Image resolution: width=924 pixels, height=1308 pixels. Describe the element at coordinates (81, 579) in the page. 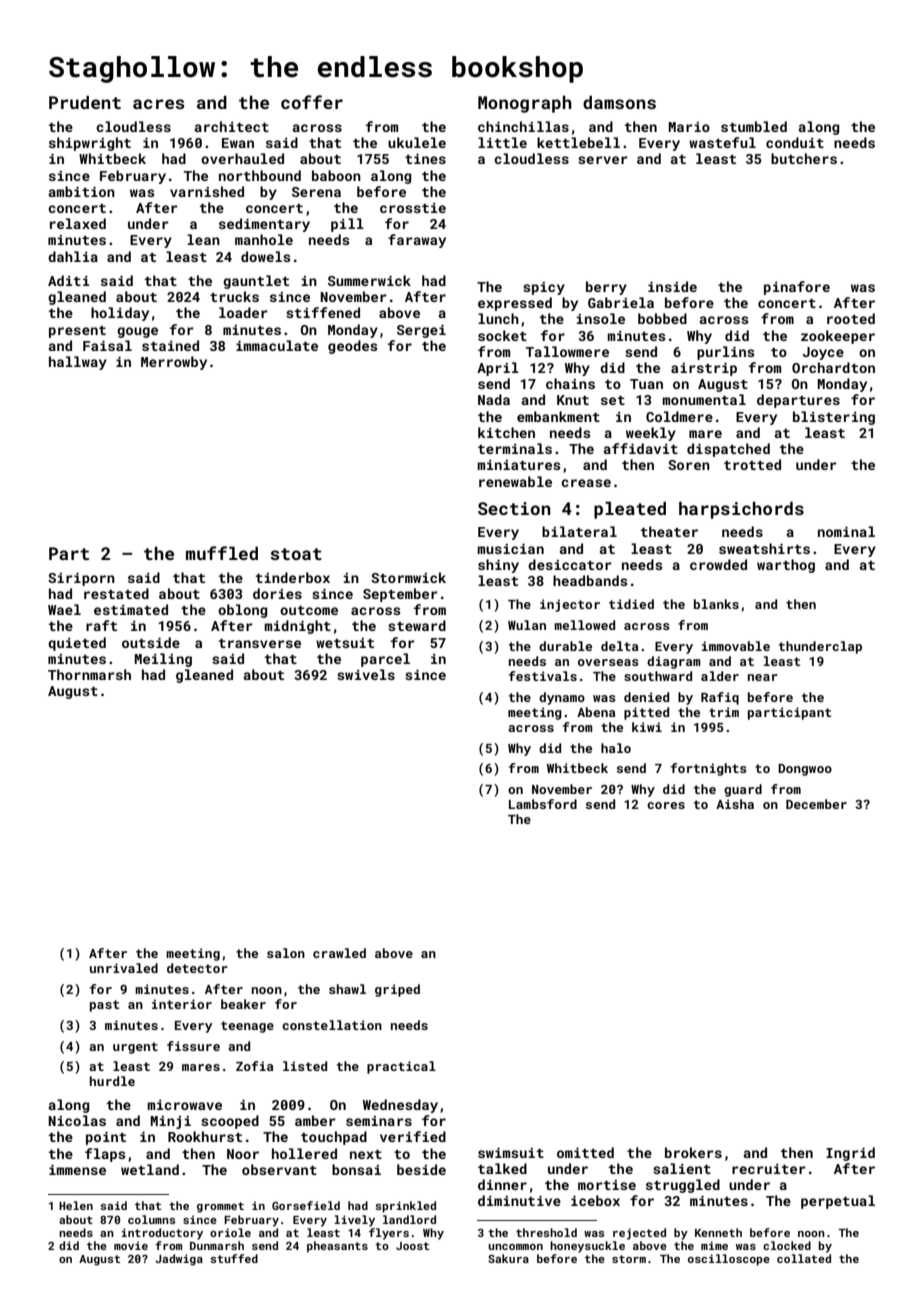

I see `Siriporn` at that location.
